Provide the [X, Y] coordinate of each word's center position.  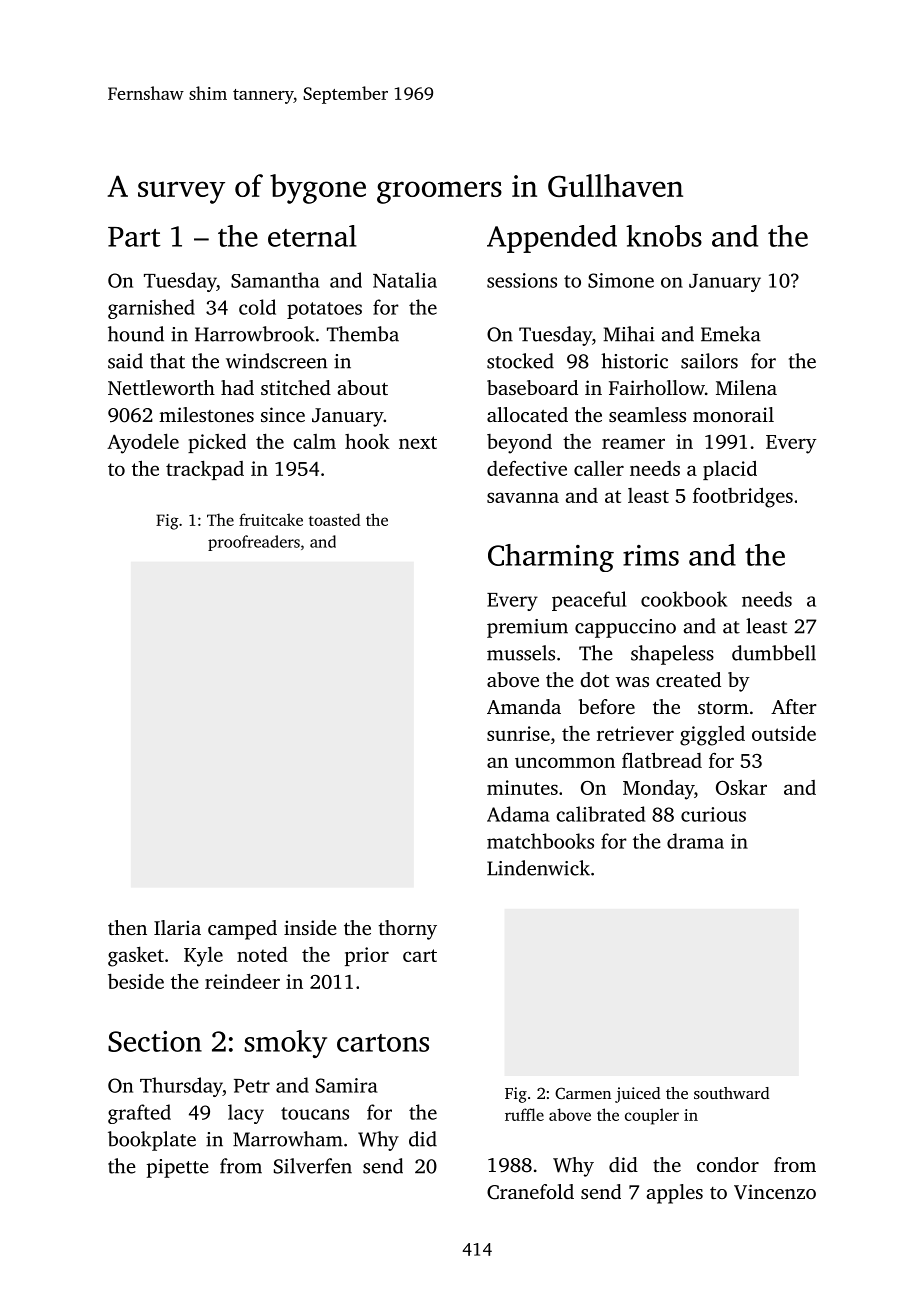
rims [651, 555]
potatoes [324, 310]
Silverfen [313, 1166]
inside [310, 927]
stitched [296, 387]
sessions [522, 280]
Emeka [731, 334]
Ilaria [177, 927]
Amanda [524, 706]
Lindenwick [538, 868]
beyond [519, 444]
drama [695, 841]
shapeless [672, 655]
